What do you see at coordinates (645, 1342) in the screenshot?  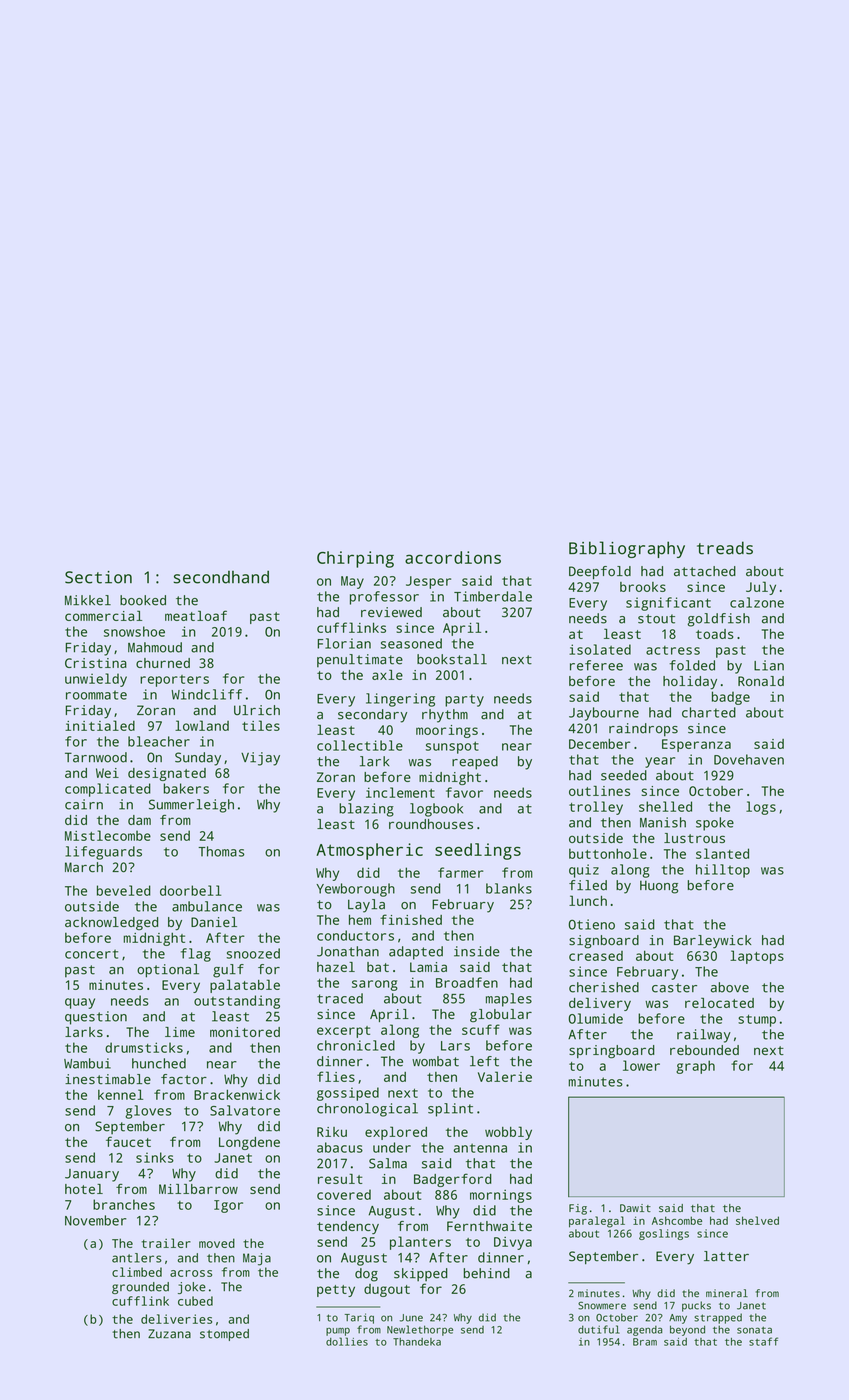 I see `Bram` at bounding box center [645, 1342].
